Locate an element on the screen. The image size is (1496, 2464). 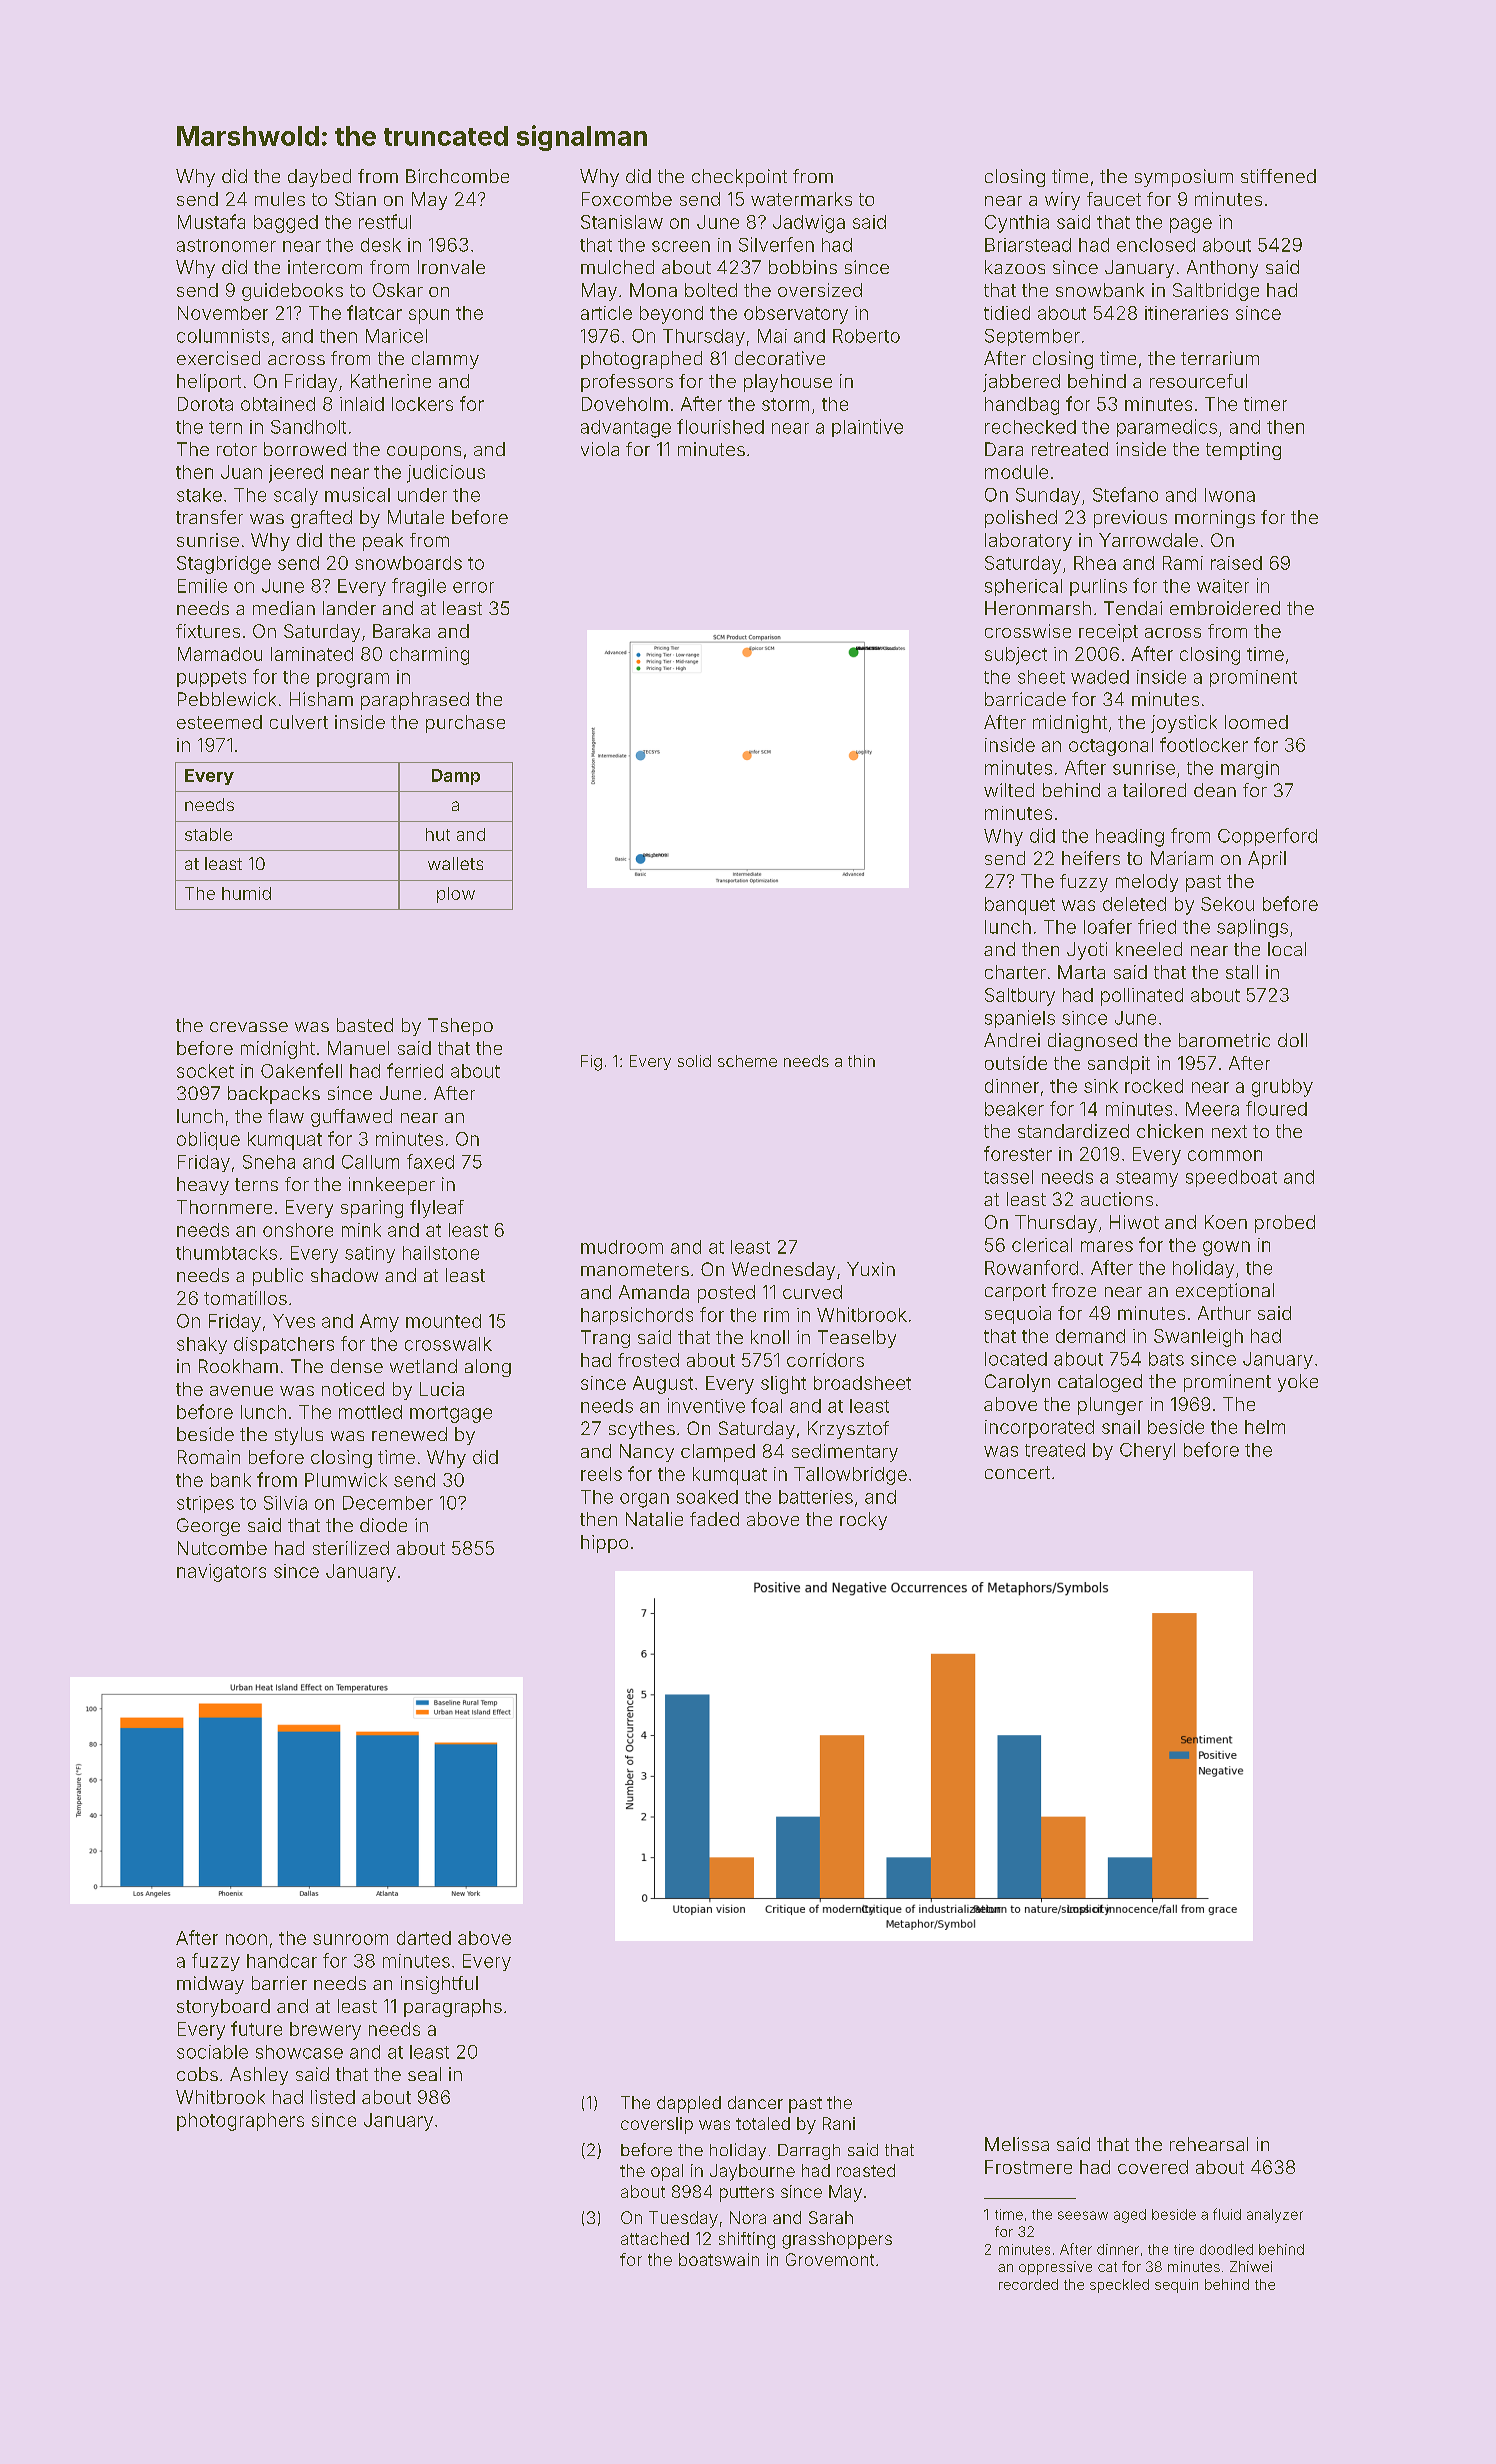
photographers is located at coordinates (240, 2122).
